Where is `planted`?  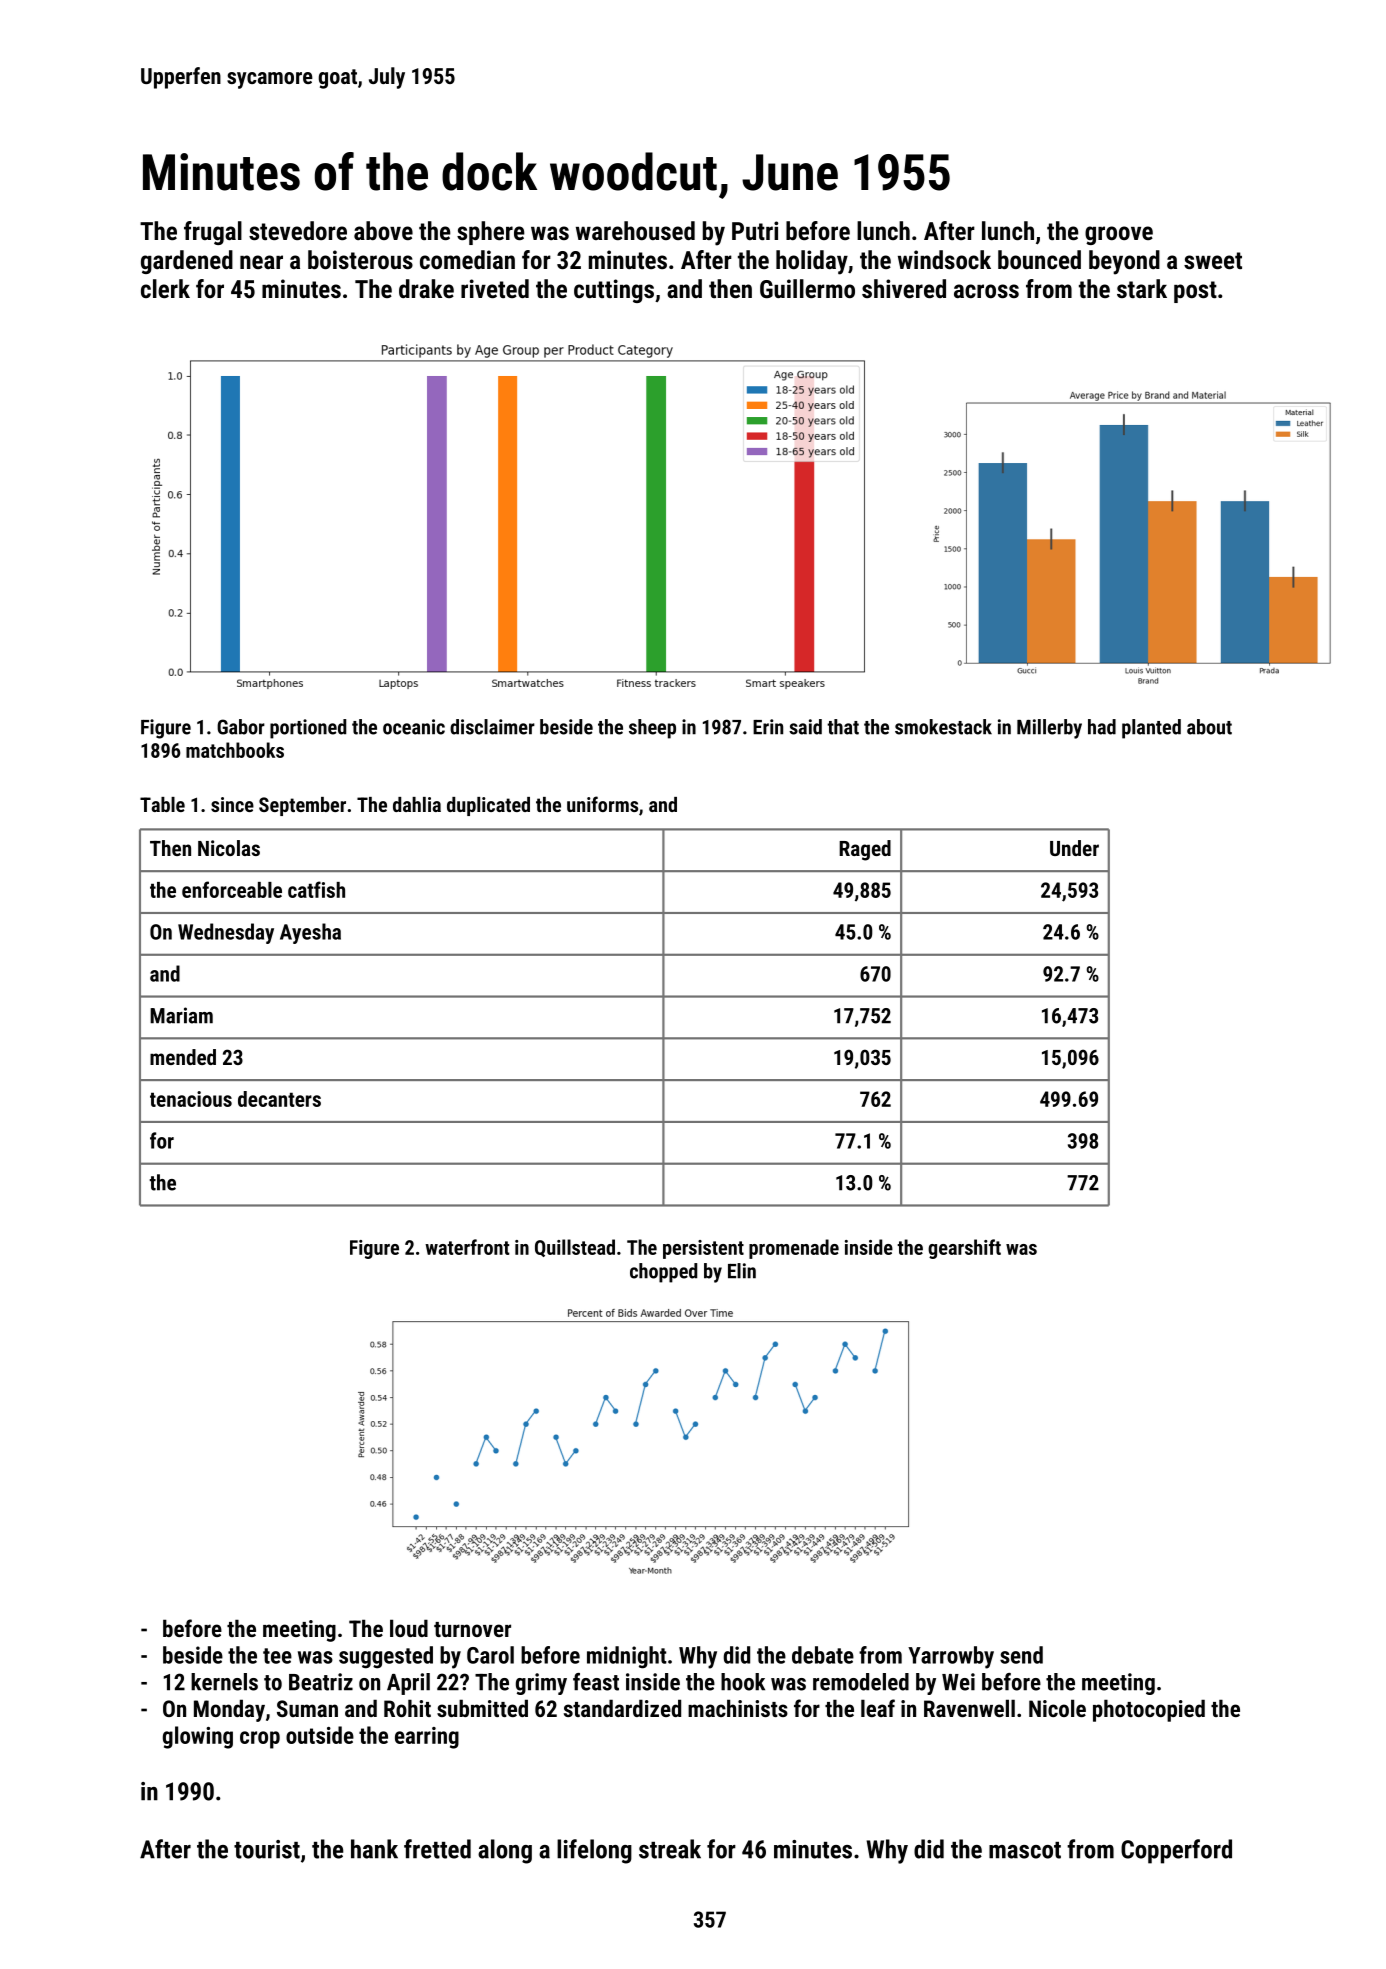 planted is located at coordinates (1151, 729).
